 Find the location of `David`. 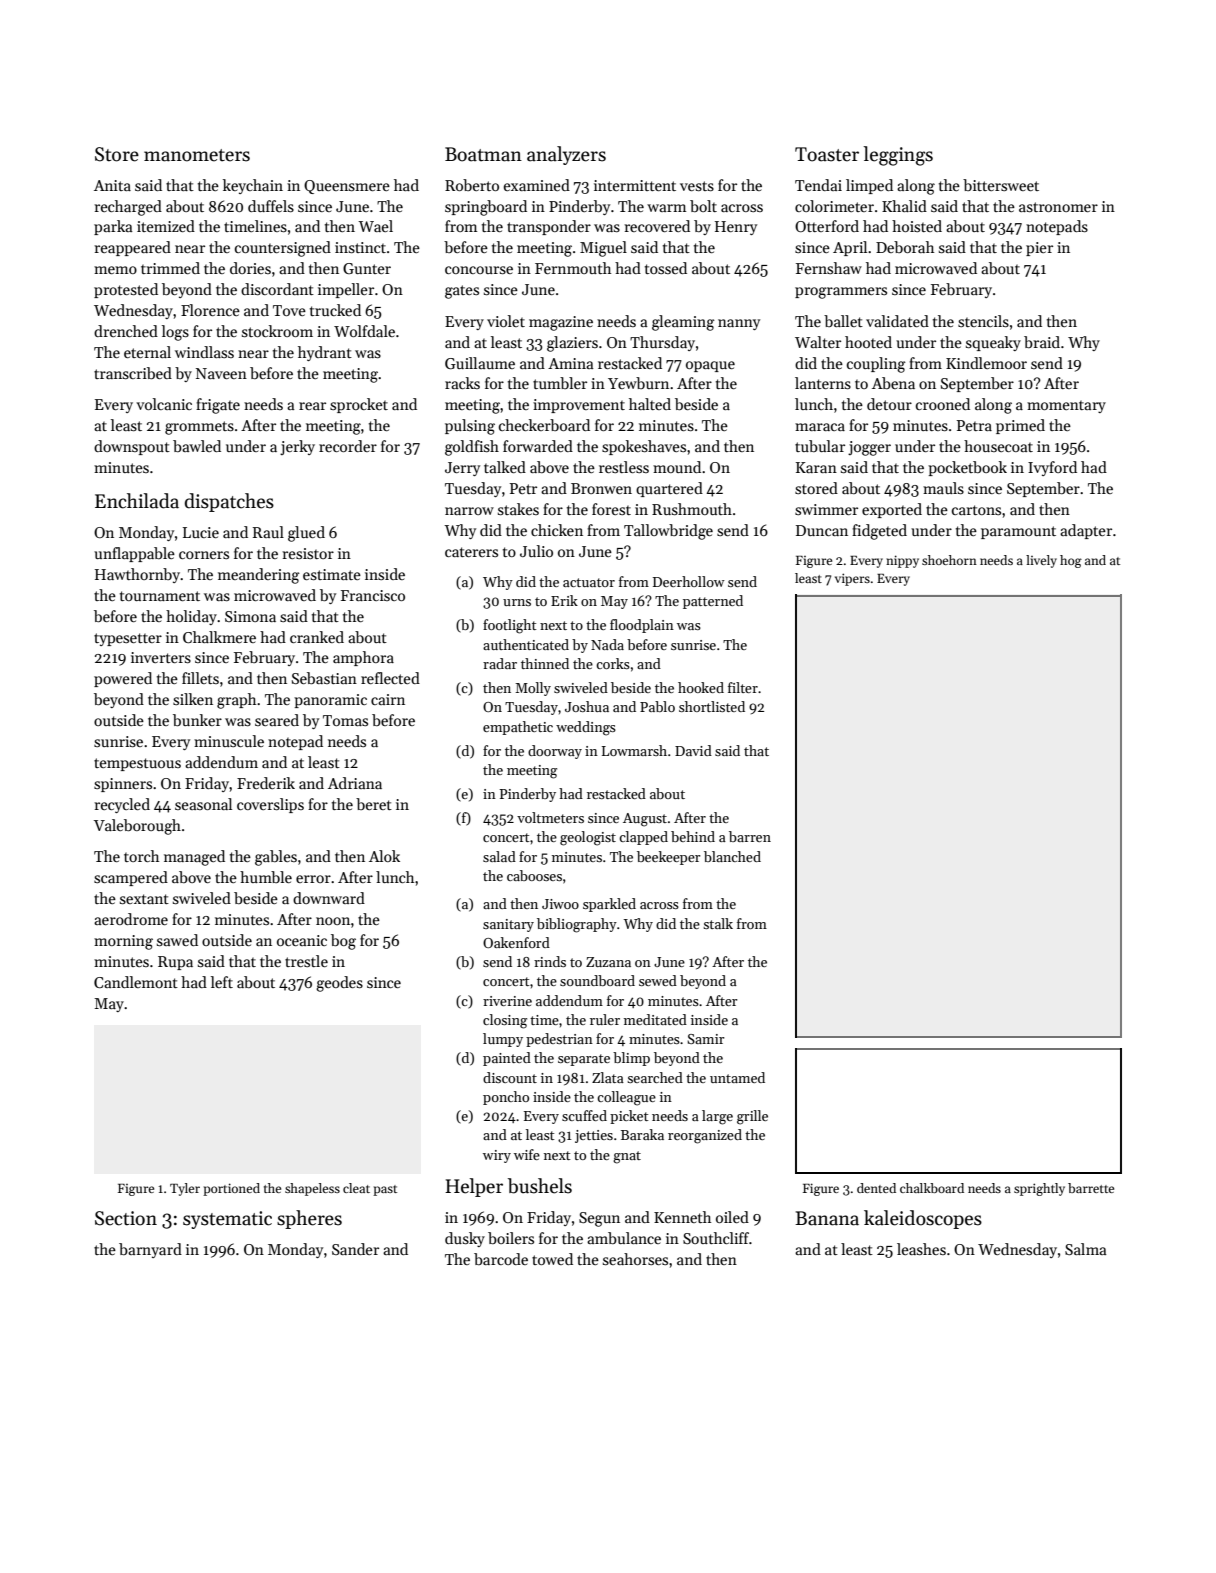

David is located at coordinates (693, 750).
